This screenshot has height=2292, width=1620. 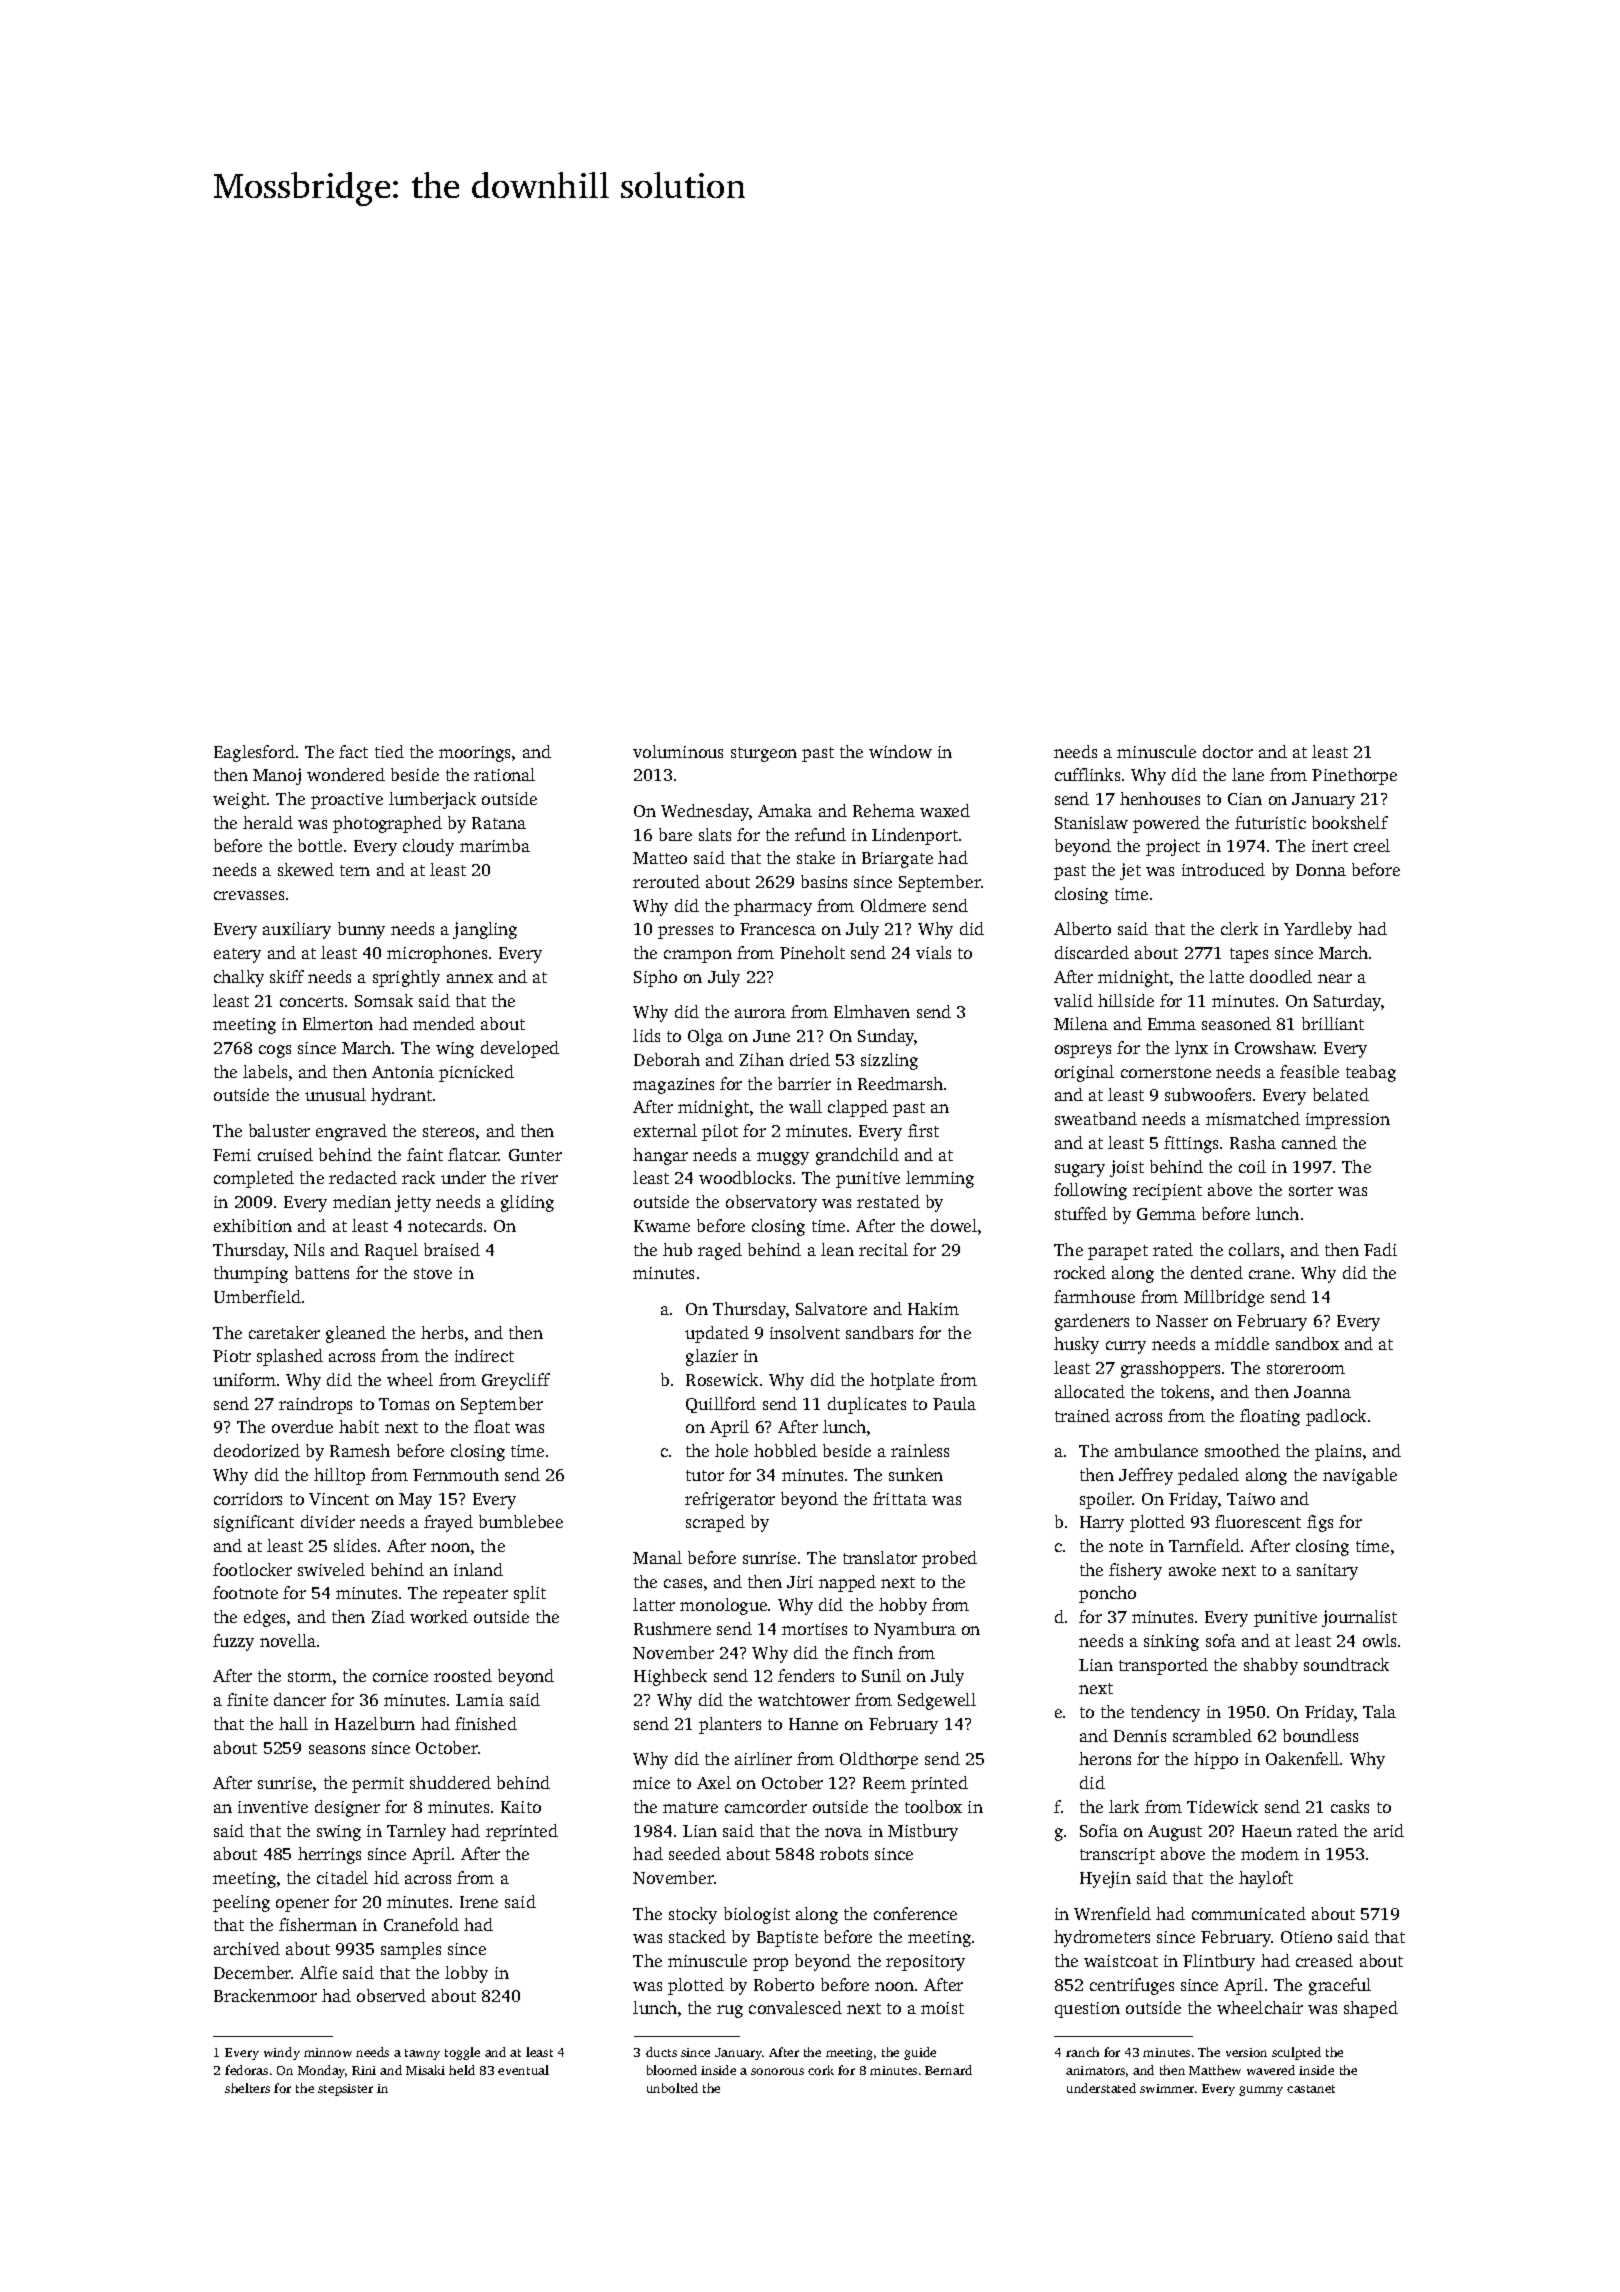 I want to click on Fadi, so click(x=1380, y=1249).
